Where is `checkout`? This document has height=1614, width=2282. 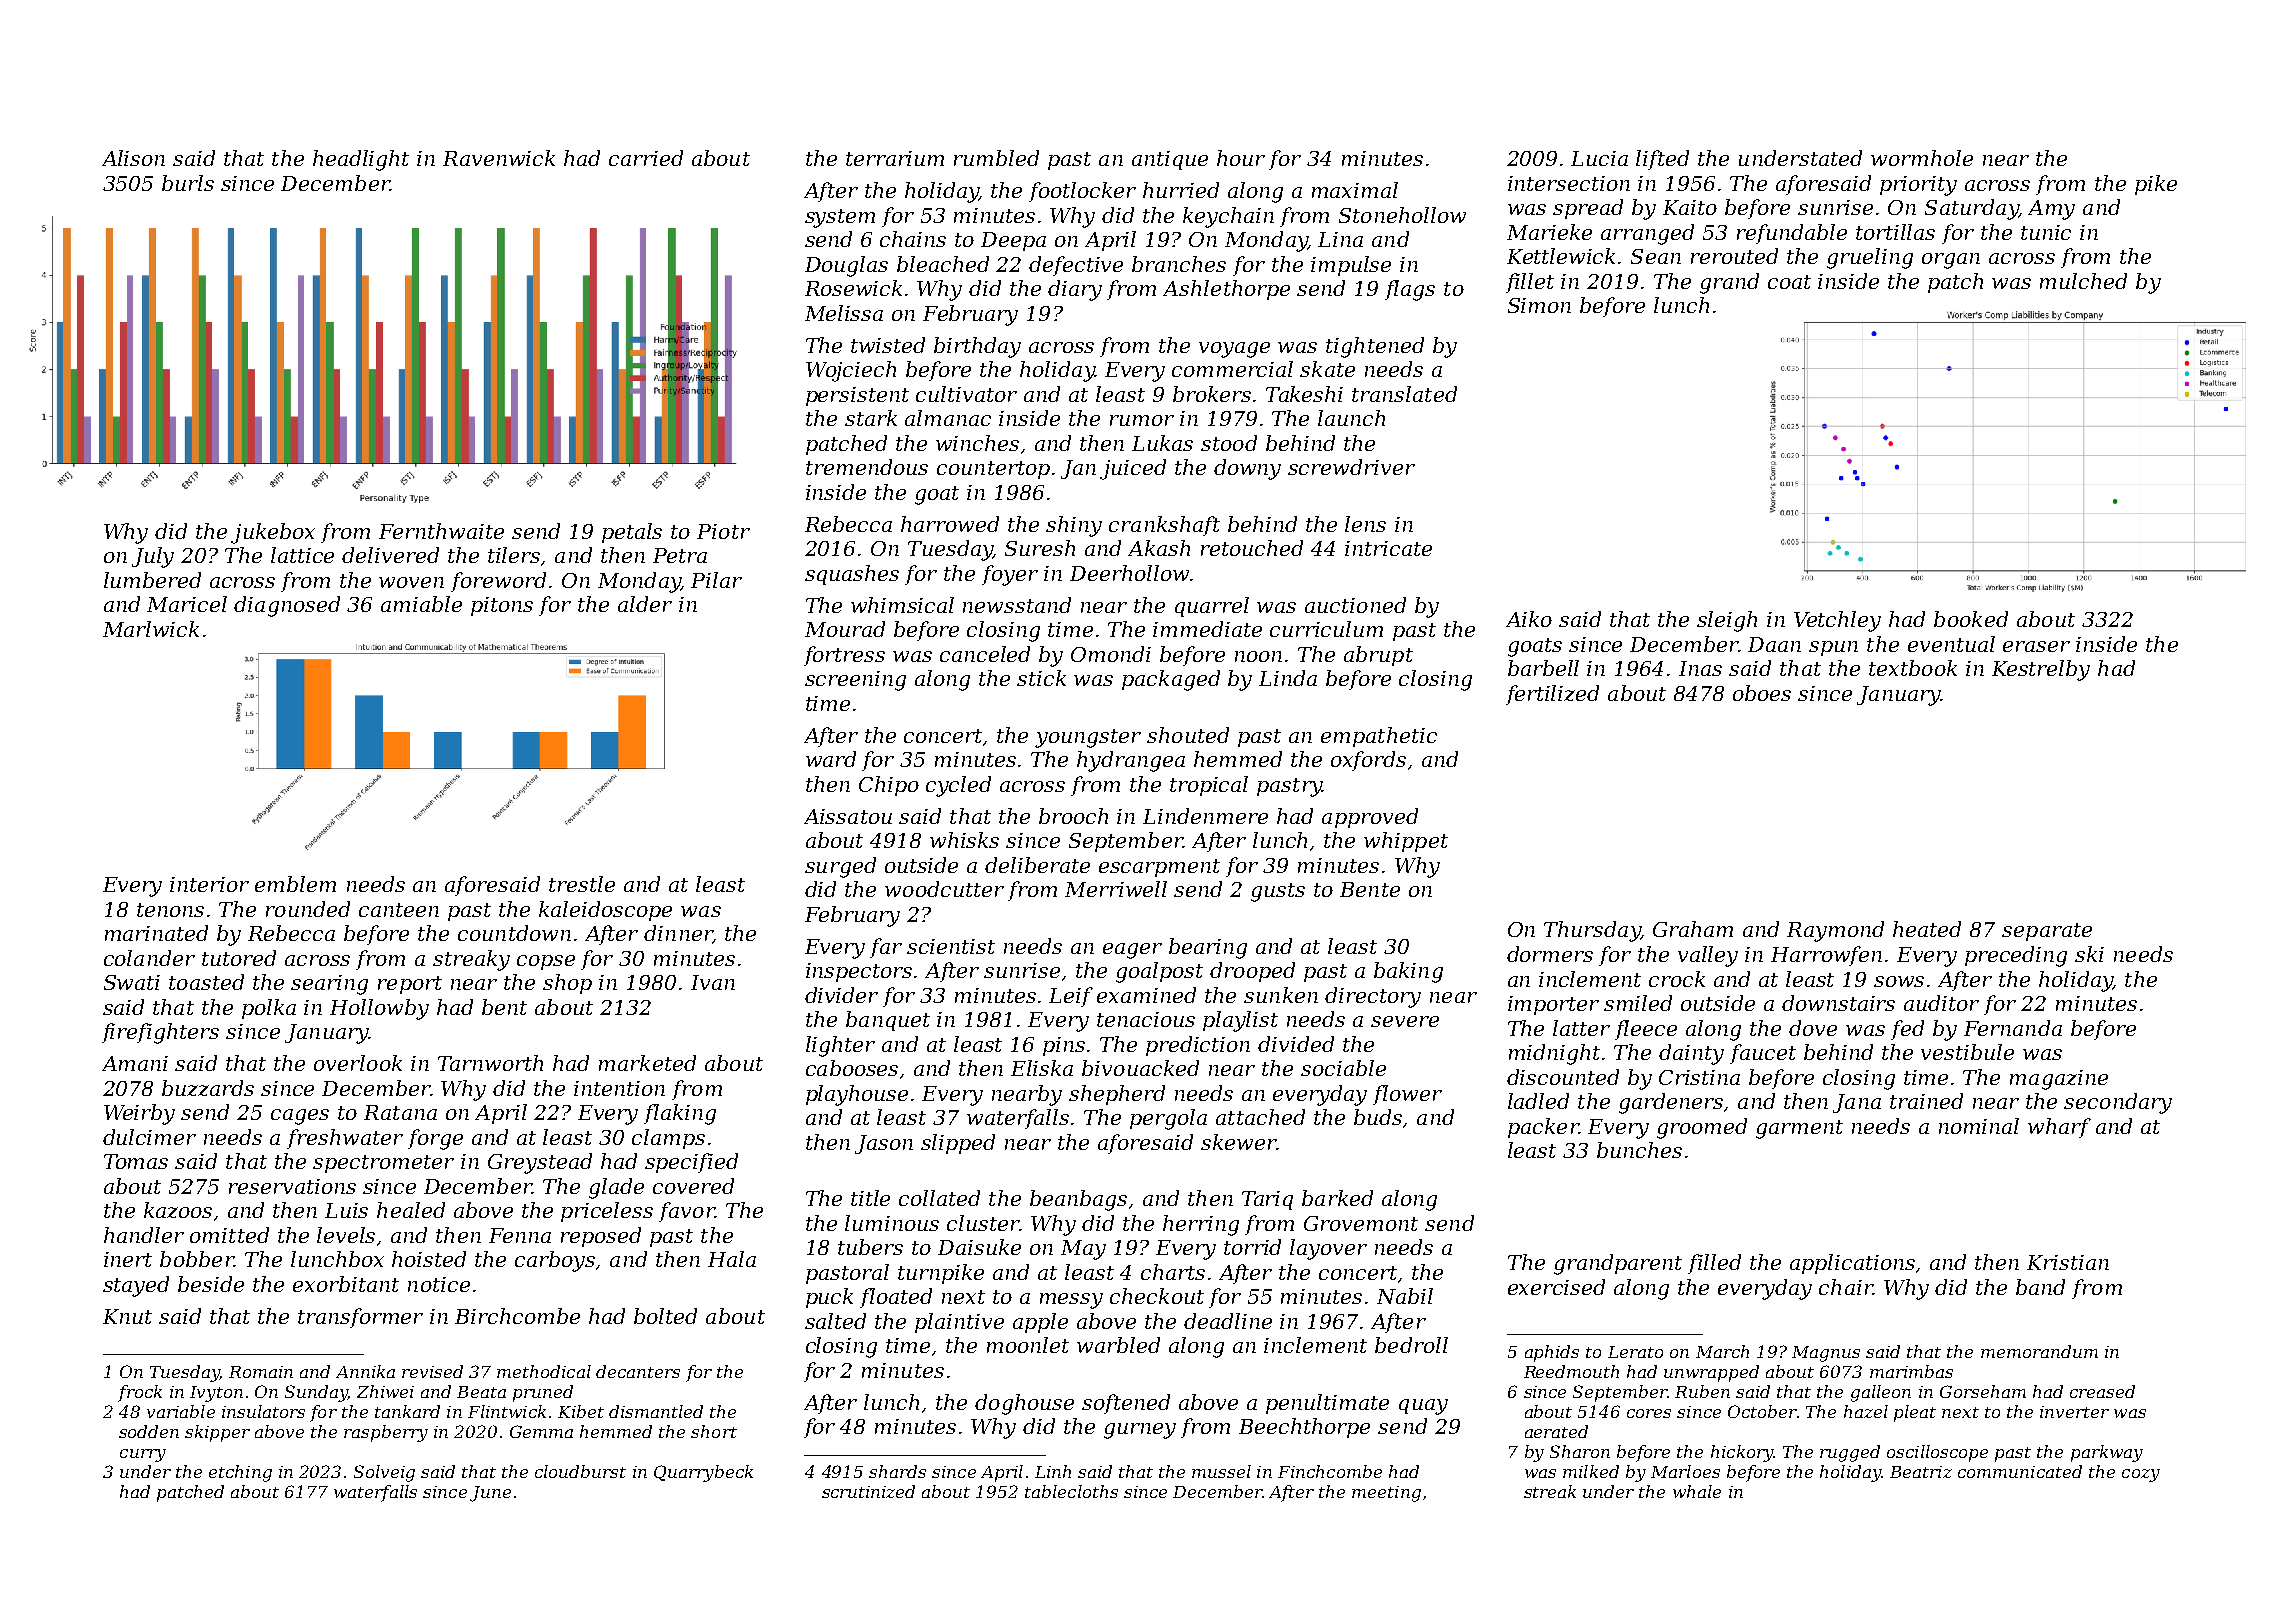
checkout is located at coordinates (1157, 1296).
